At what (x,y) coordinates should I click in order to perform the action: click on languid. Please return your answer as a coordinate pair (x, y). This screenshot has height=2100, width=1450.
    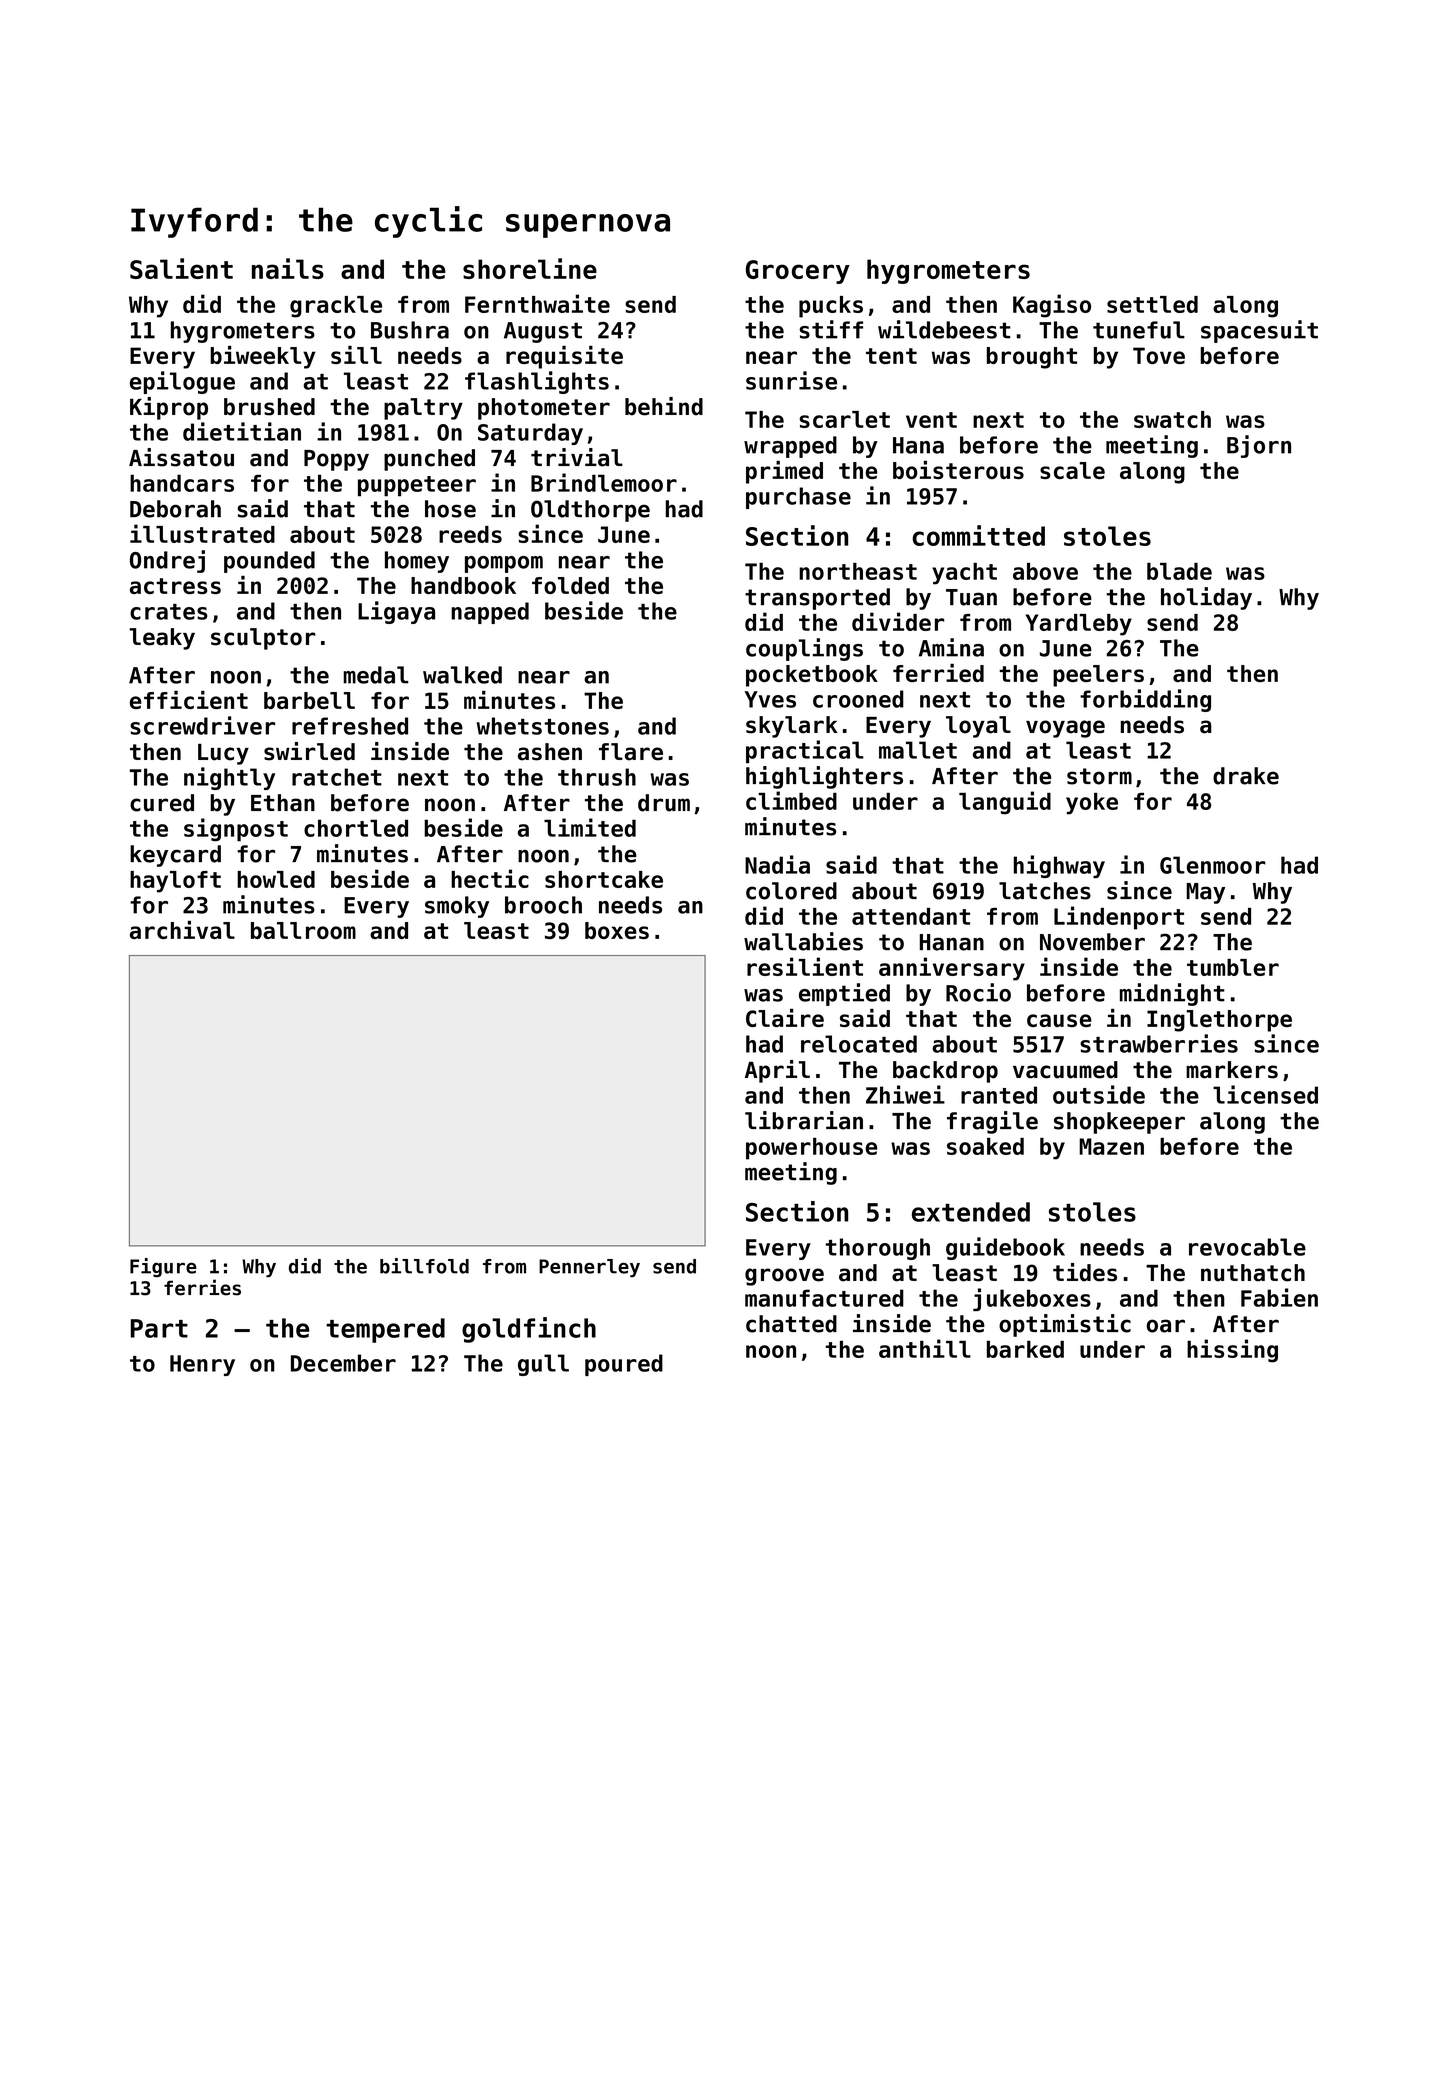
    Looking at the image, I should click on (1005, 803).
